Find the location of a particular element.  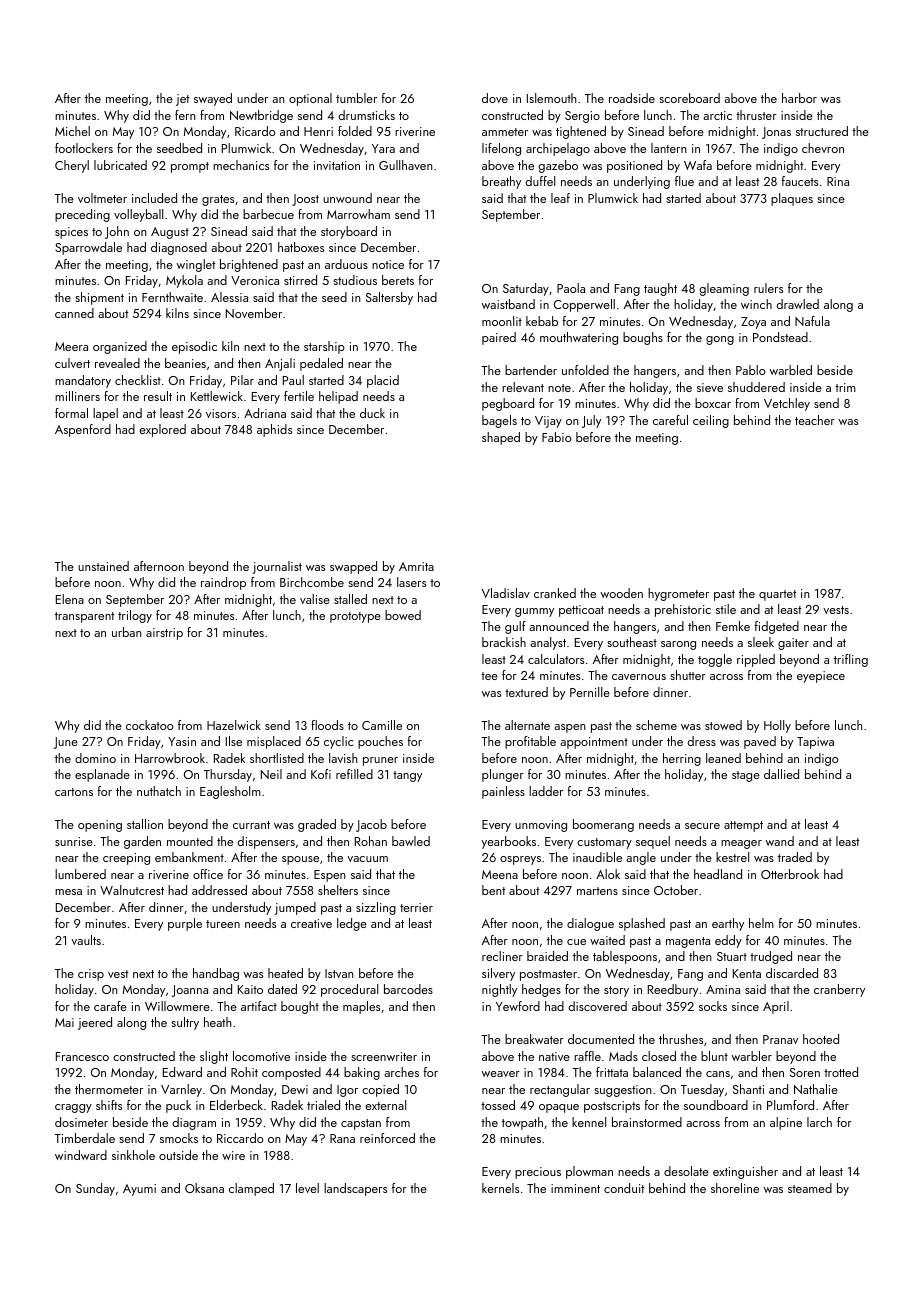

ammeter is located at coordinates (505, 132).
